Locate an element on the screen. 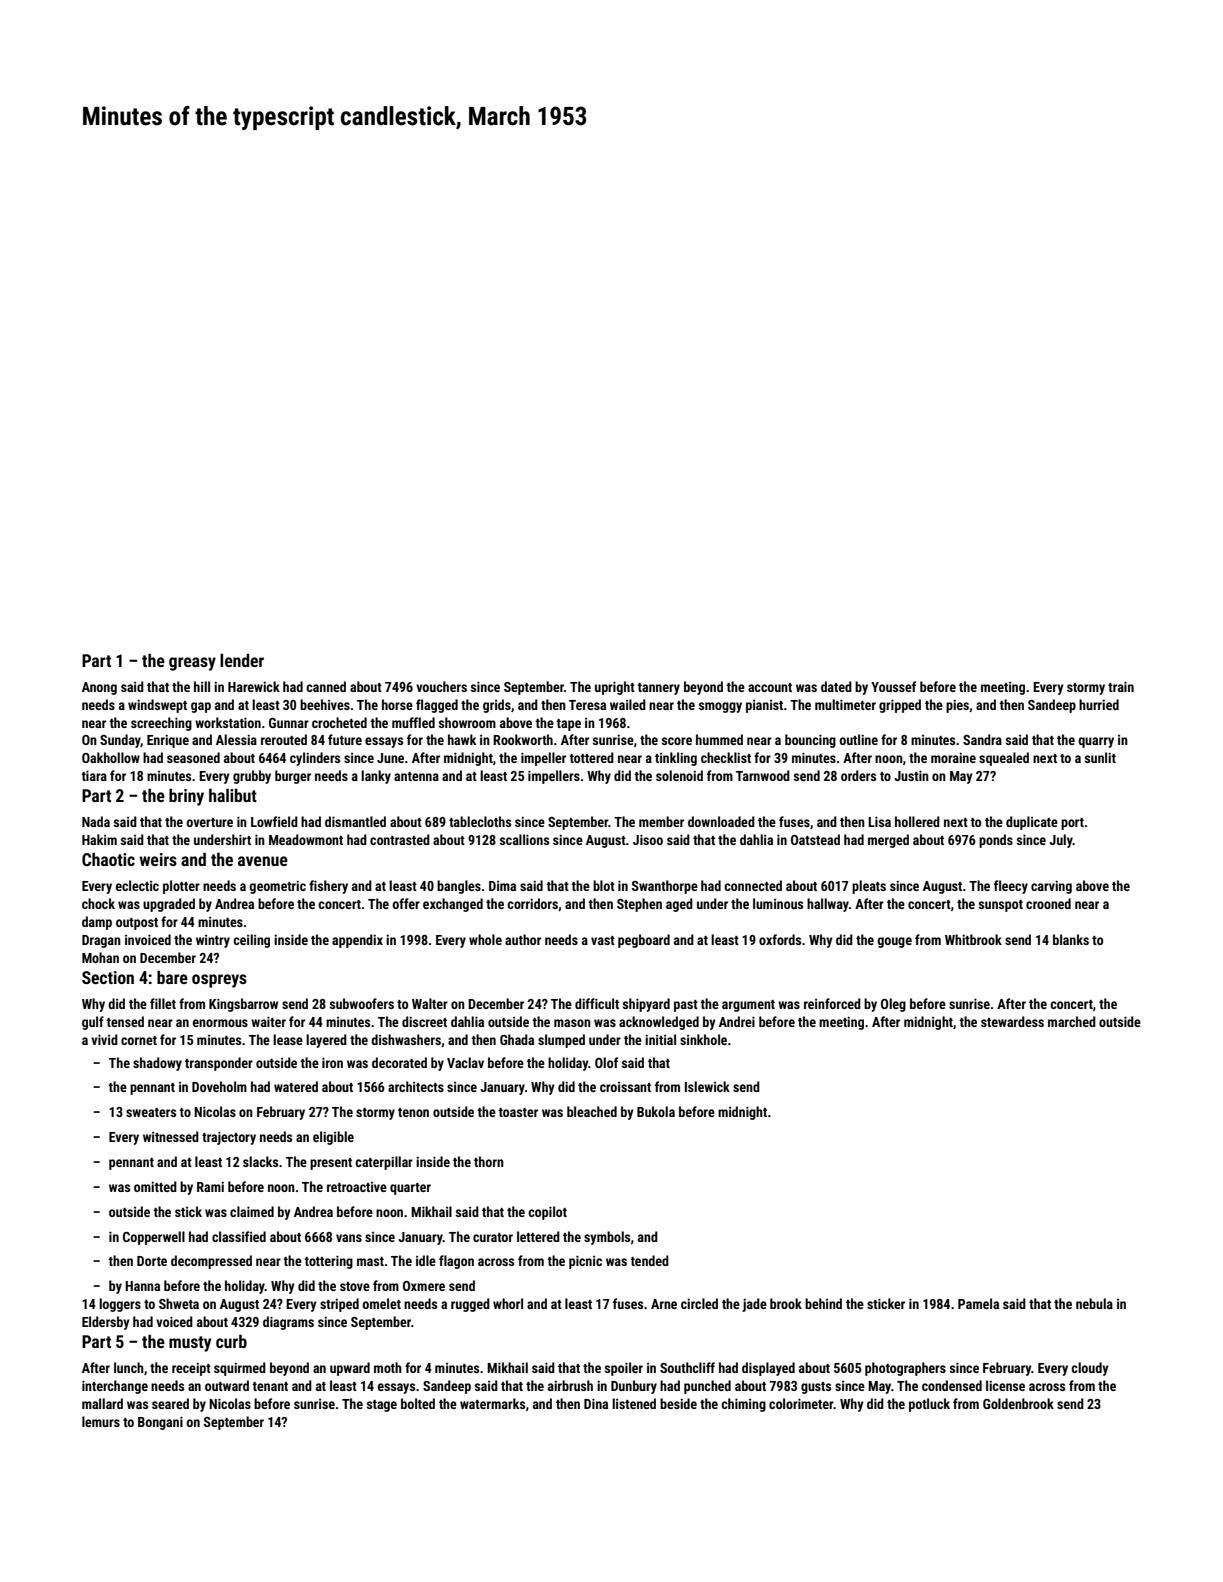  stewardess is located at coordinates (1012, 1021).
